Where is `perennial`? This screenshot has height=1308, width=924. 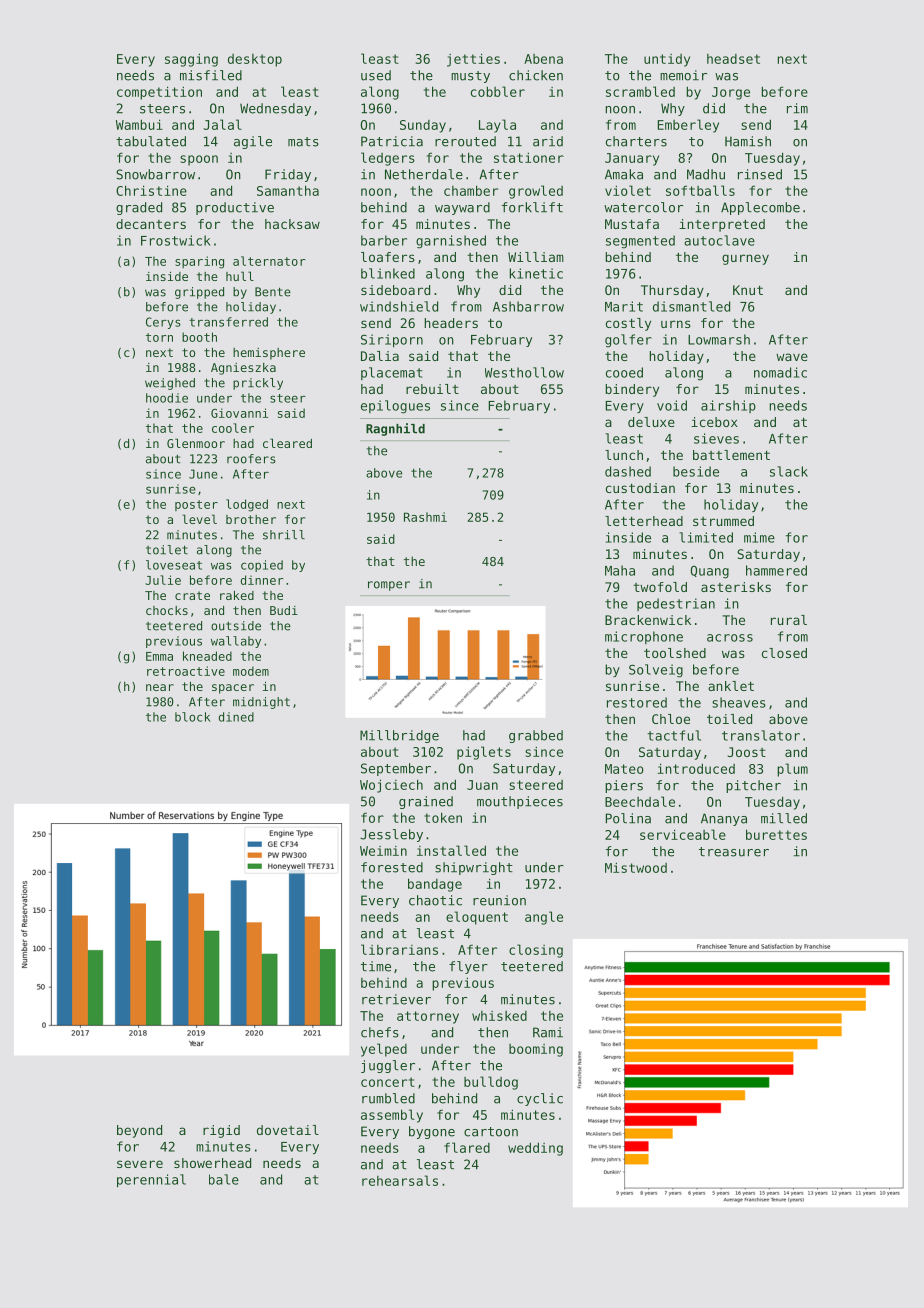 perennial is located at coordinates (151, 1181).
